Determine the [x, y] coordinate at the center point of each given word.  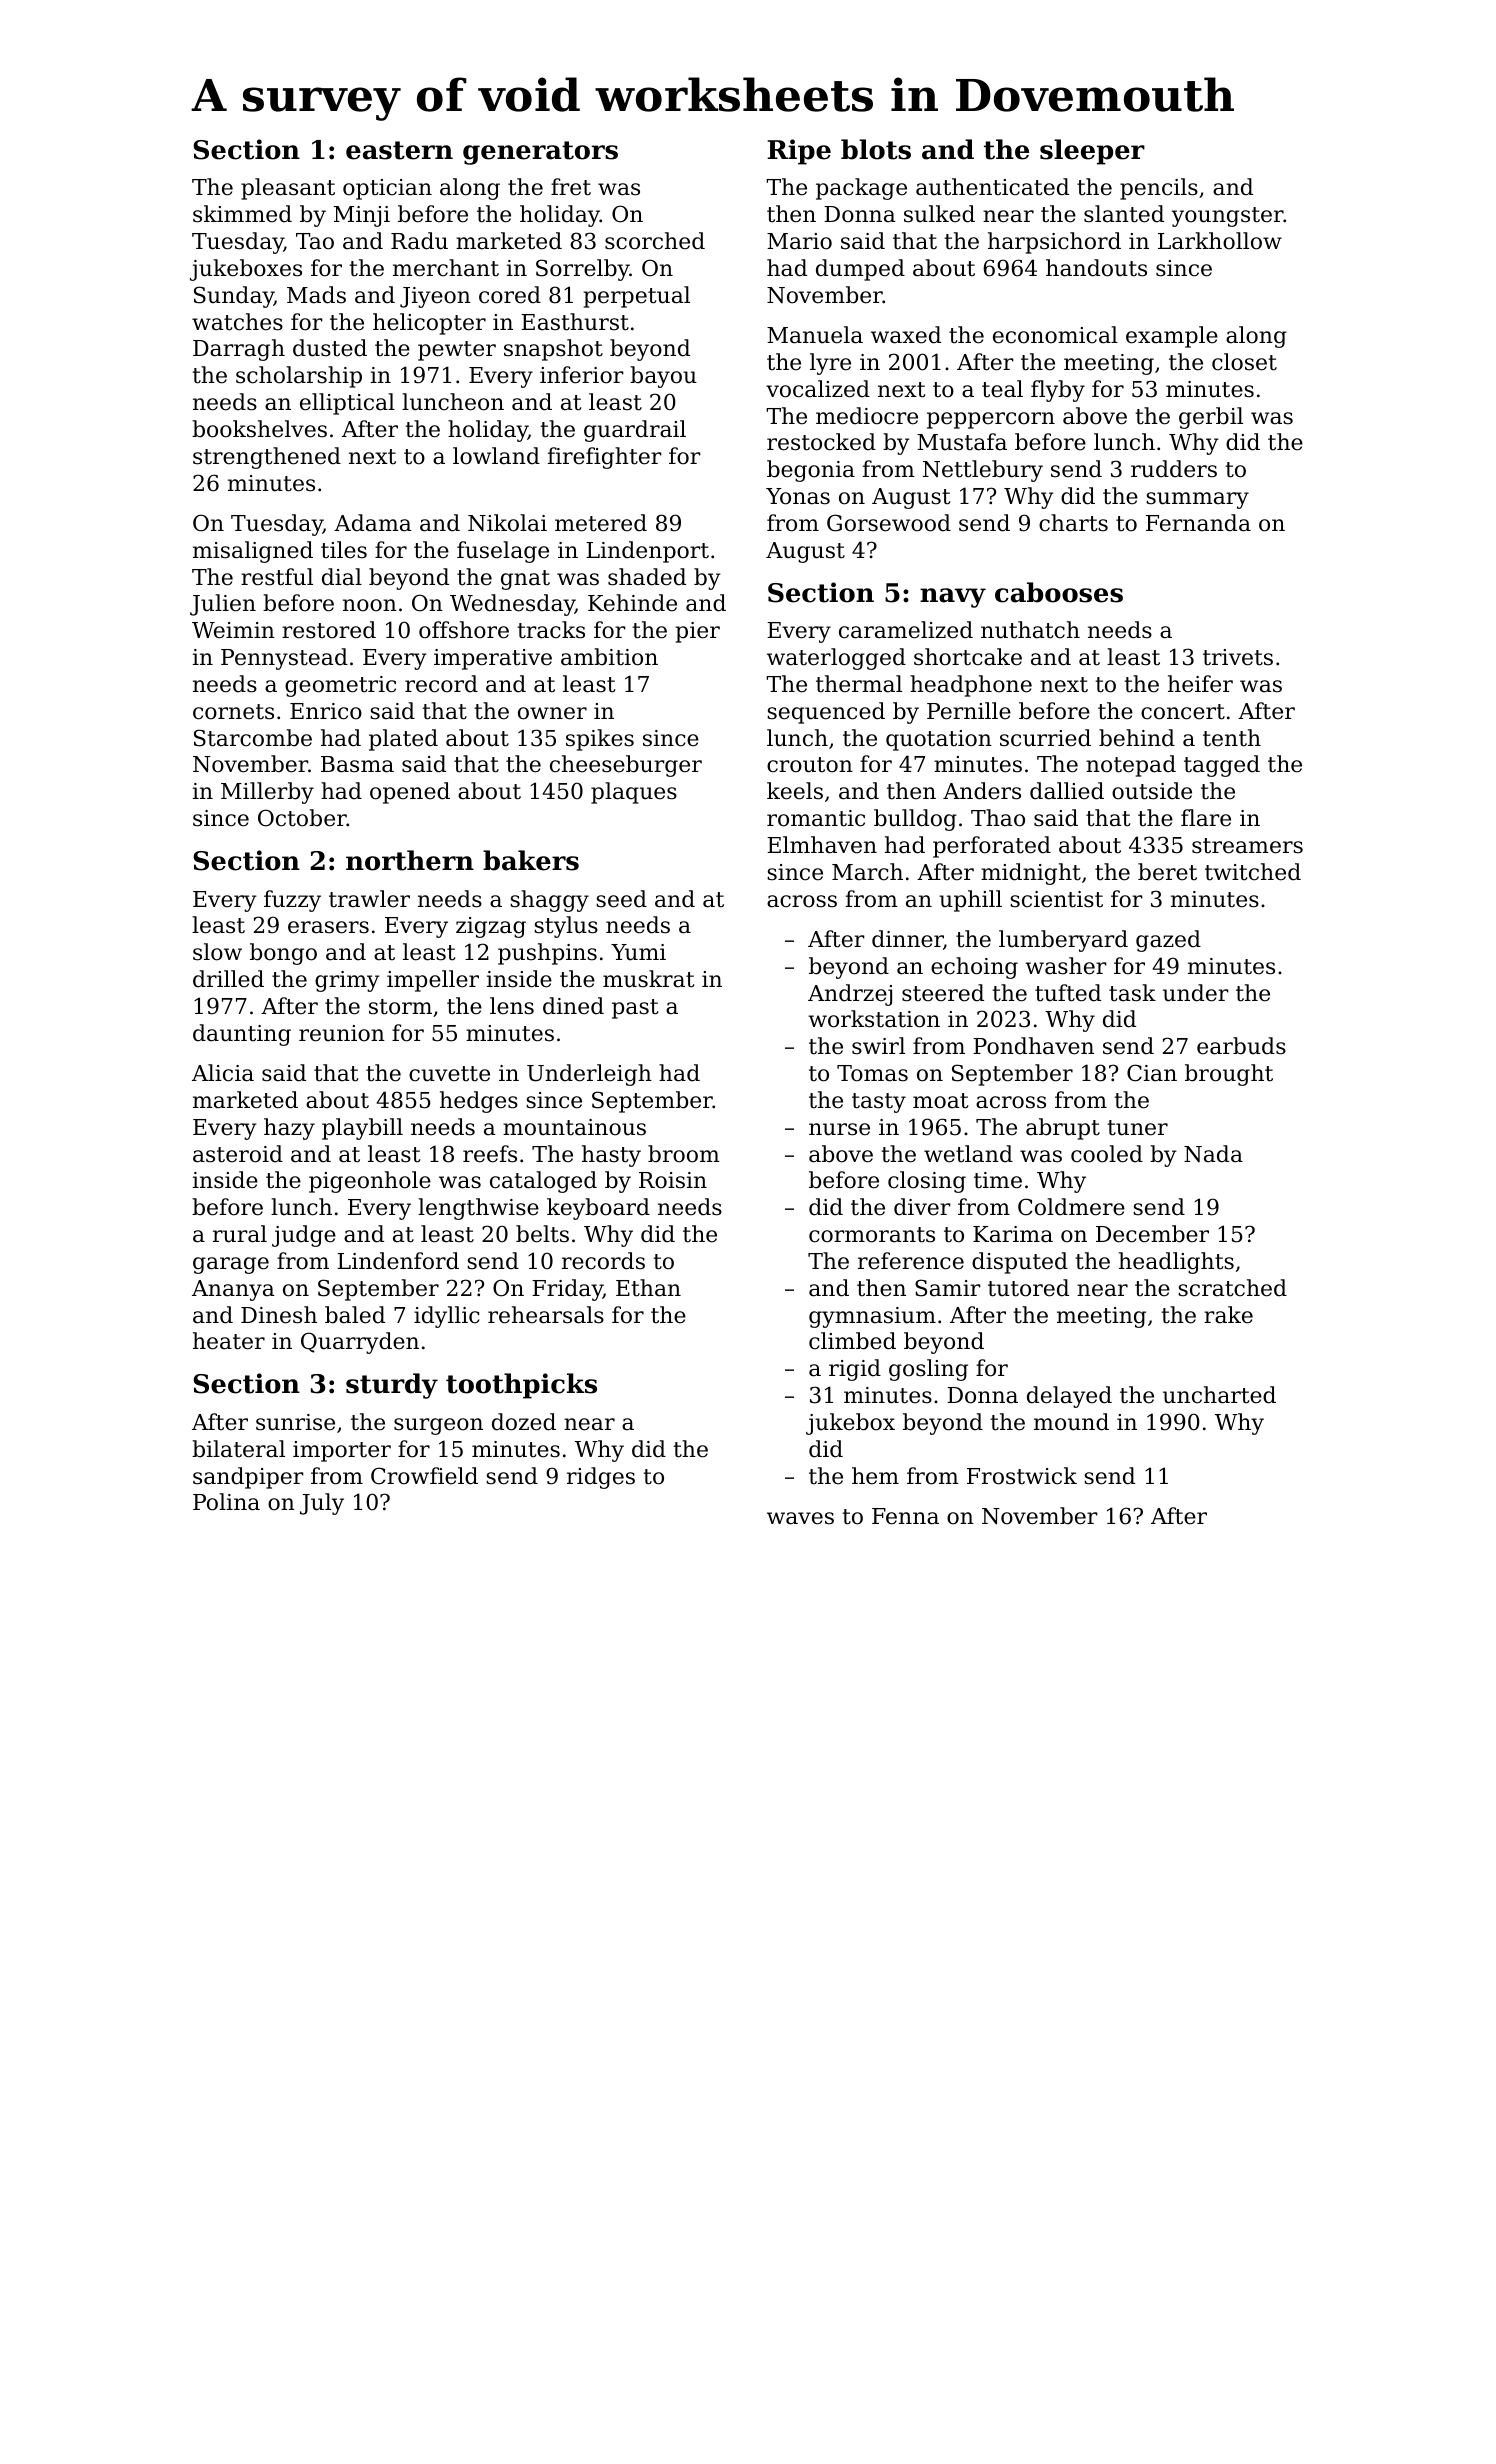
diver [922, 1207]
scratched [1232, 1288]
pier [697, 632]
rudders [1174, 469]
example [1172, 337]
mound [1071, 1422]
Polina [226, 1502]
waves [800, 1518]
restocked [821, 442]
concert [1183, 712]
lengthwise [478, 1209]
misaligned [253, 552]
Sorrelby [583, 270]
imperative [493, 659]
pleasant [288, 189]
